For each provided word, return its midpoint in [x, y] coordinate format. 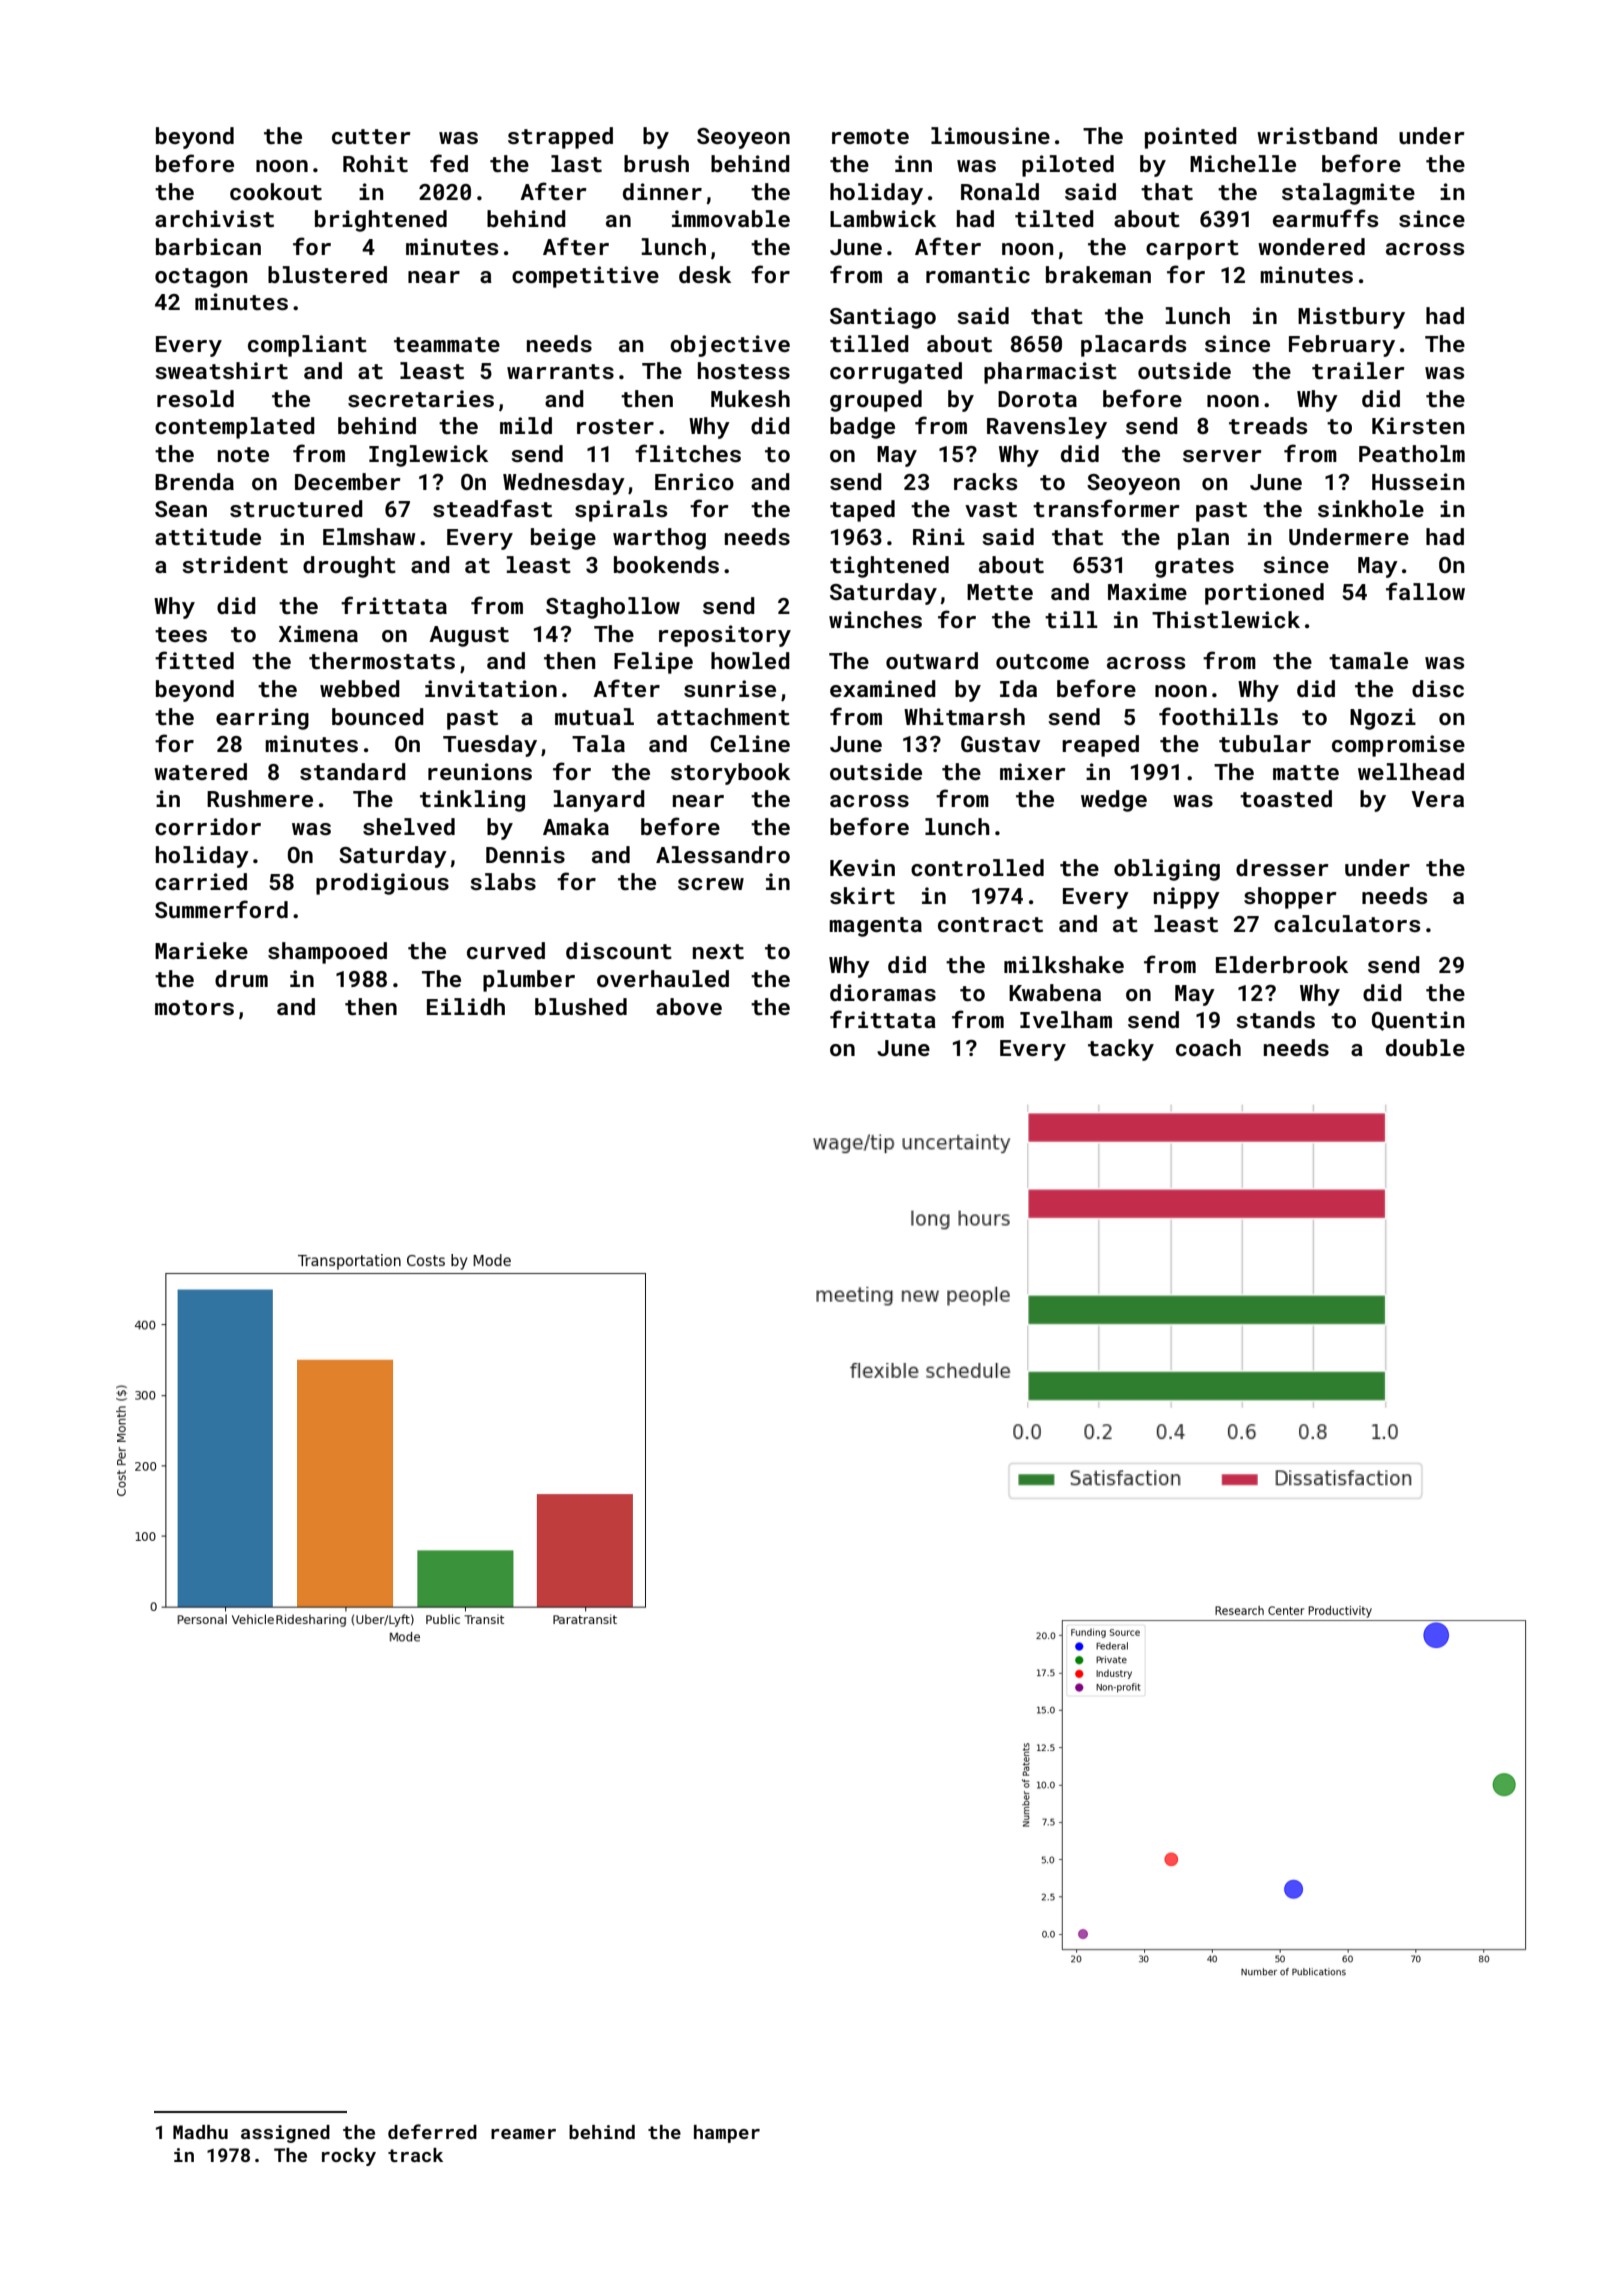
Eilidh [466, 1006]
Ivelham [1066, 1019]
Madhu [200, 2132]
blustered [327, 274]
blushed [581, 1006]
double [1425, 1047]
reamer [523, 2134]
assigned [285, 2134]
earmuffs [1325, 218]
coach [1208, 1047]
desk [705, 274]
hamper [727, 2134]
